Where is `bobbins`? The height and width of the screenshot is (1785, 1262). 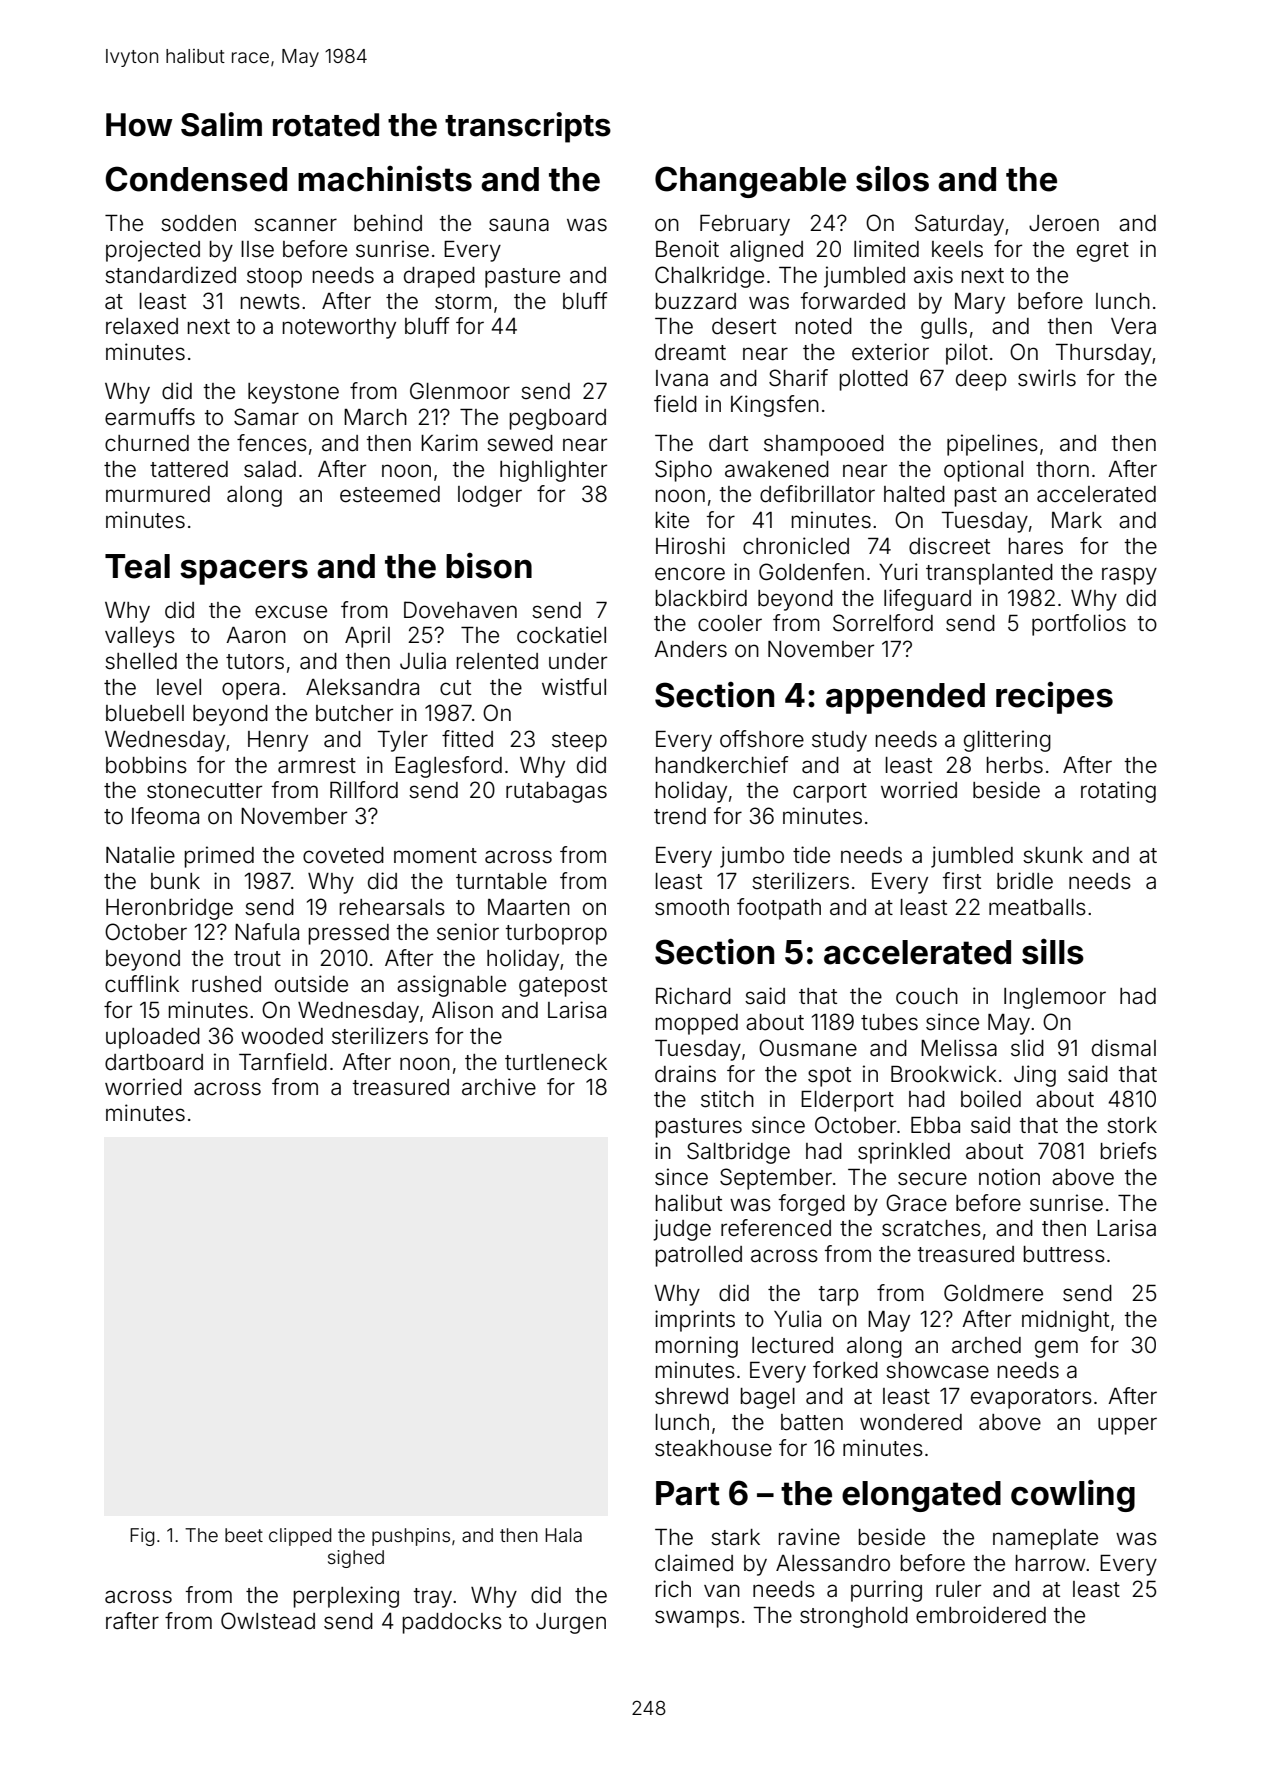 bobbins is located at coordinates (146, 765).
